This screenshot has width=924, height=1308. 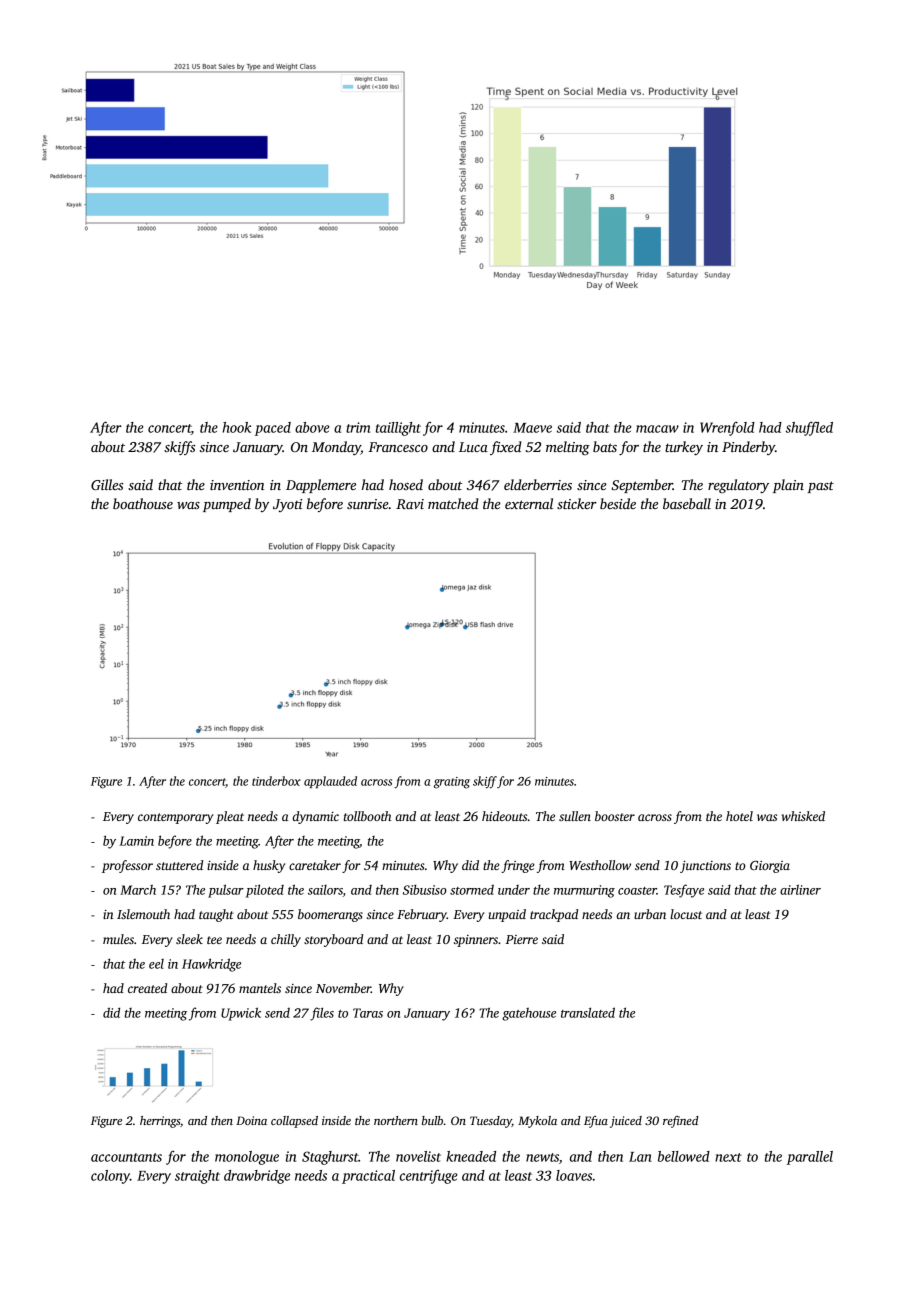 What do you see at coordinates (809, 429) in the screenshot?
I see `shuffled` at bounding box center [809, 429].
